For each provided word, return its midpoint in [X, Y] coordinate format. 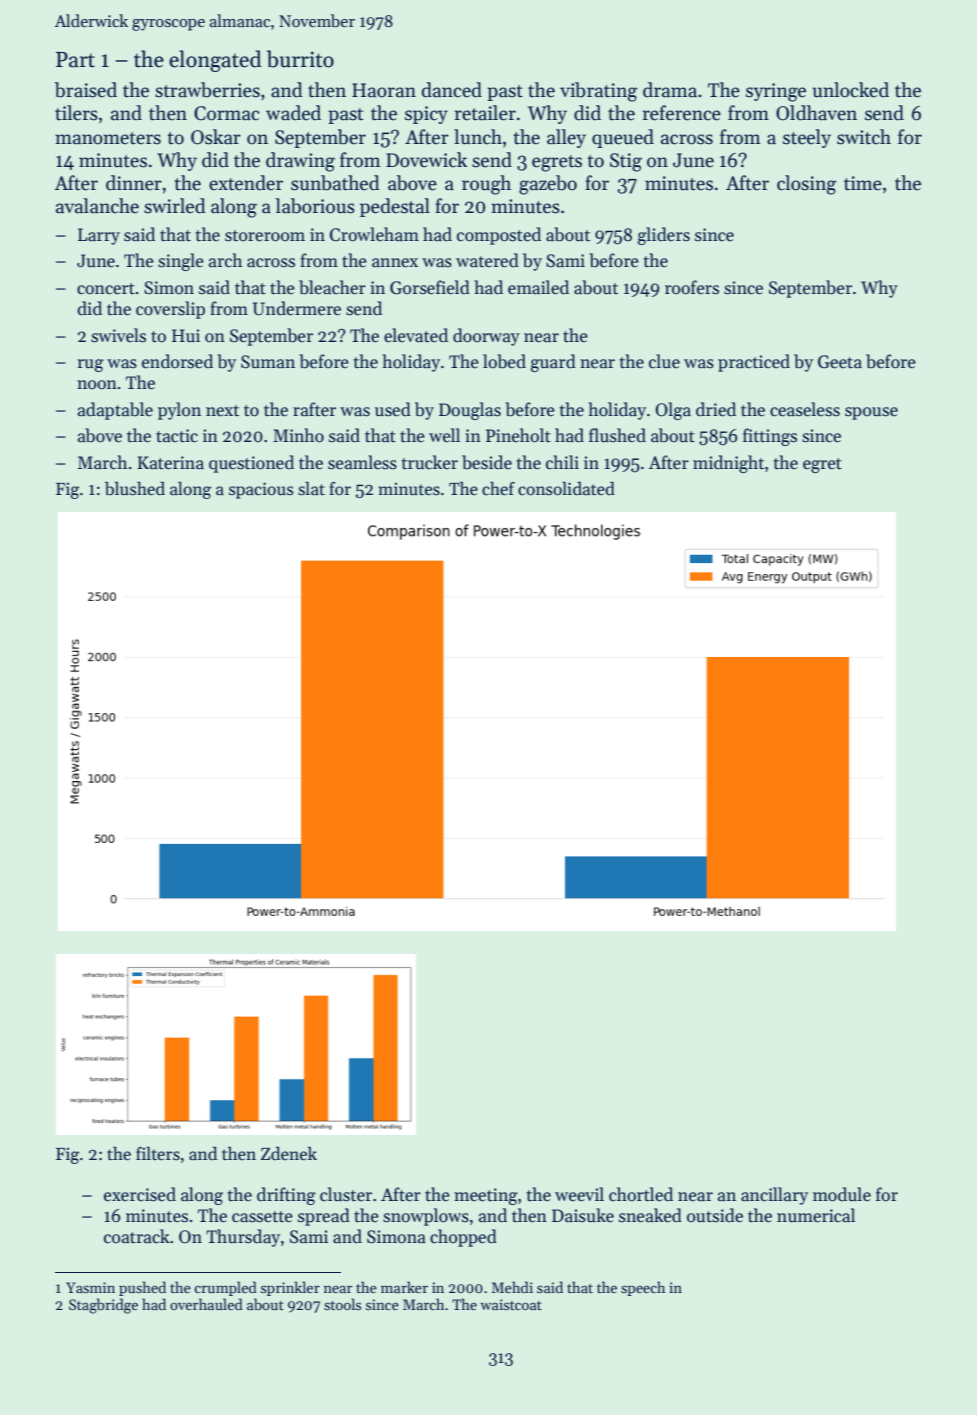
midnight [728, 464]
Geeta [840, 362]
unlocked [850, 90]
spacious [261, 490]
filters [158, 1153]
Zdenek [289, 1153]
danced [452, 90]
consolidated [566, 488]
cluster [346, 1194]
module [842, 1194]
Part [75, 60]
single [181, 262]
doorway [486, 337]
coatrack [137, 1236]
